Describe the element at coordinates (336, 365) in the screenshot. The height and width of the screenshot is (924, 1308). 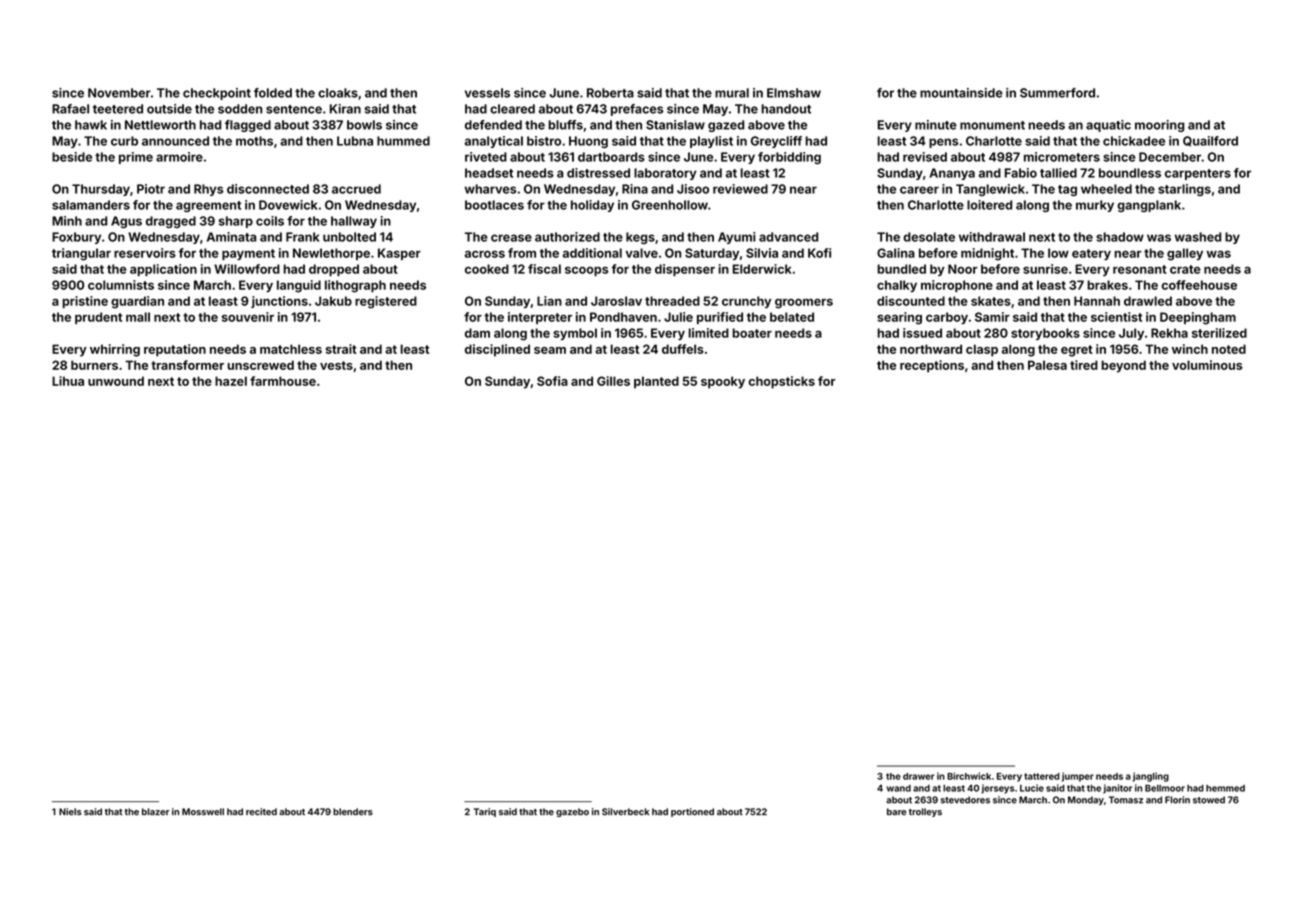
I see `vests` at that location.
